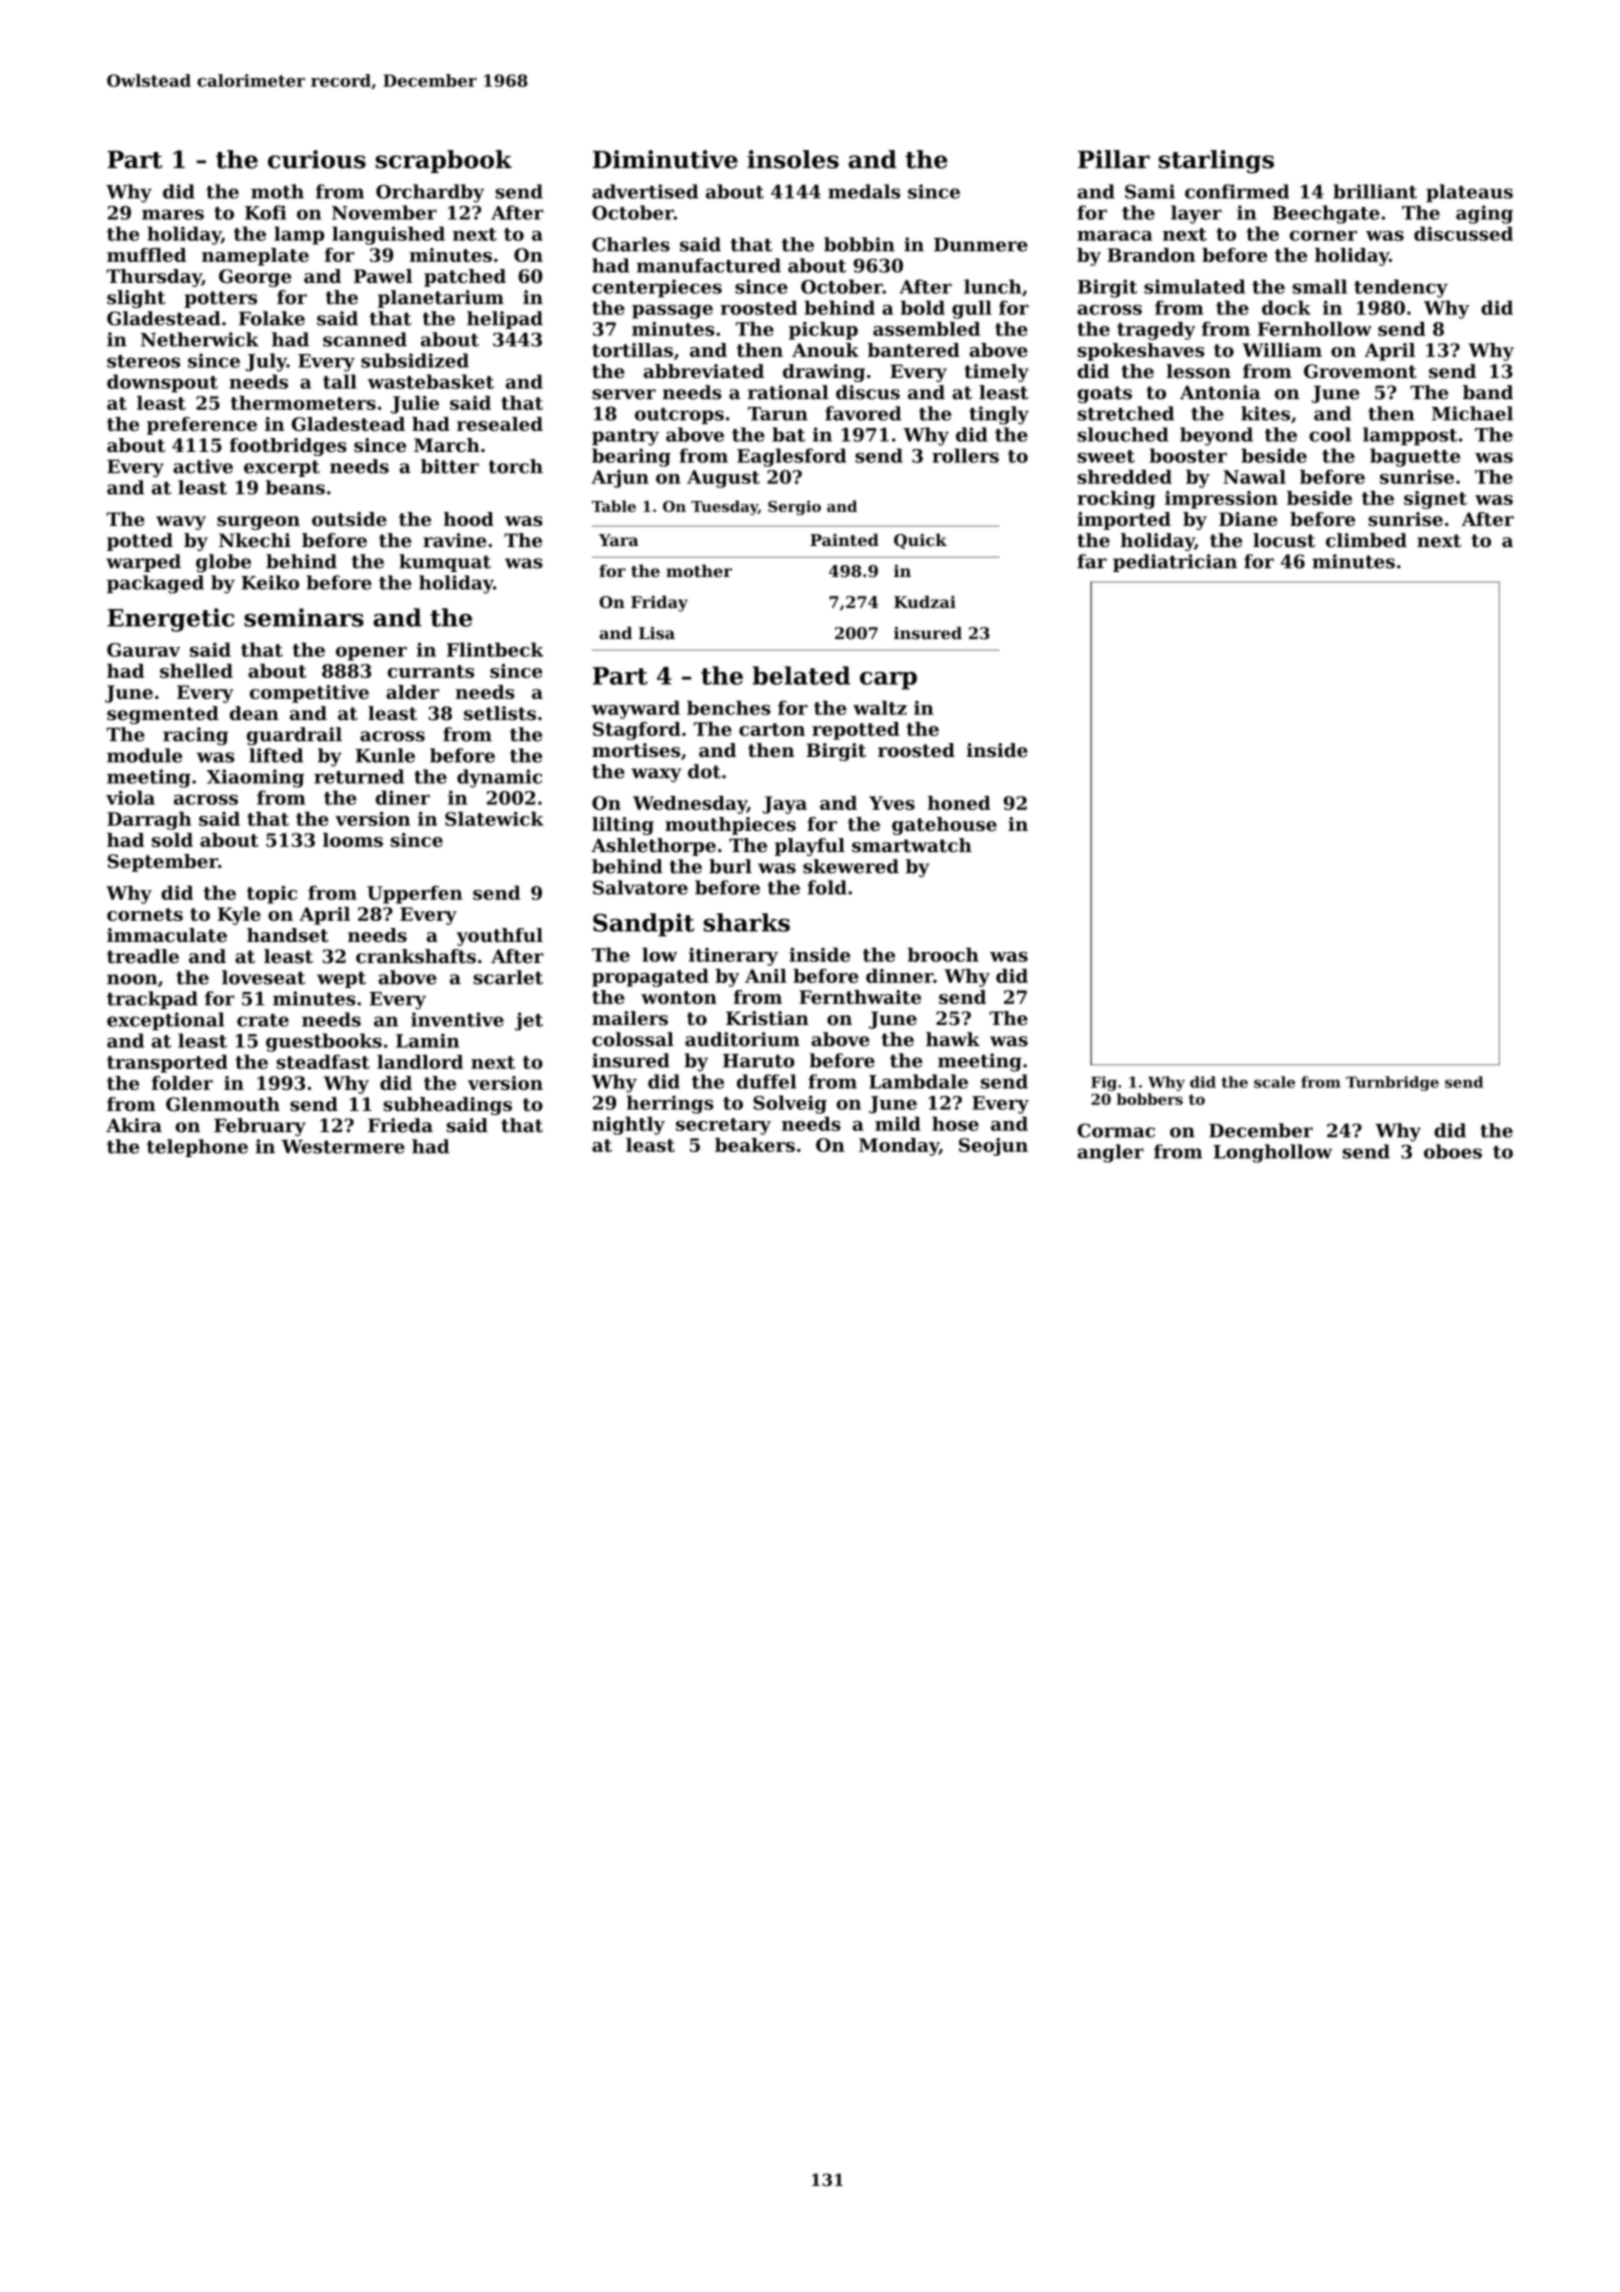 This document has height=2292, width=1620. Describe the element at coordinates (163, 715) in the document. I see `segmented` at that location.
